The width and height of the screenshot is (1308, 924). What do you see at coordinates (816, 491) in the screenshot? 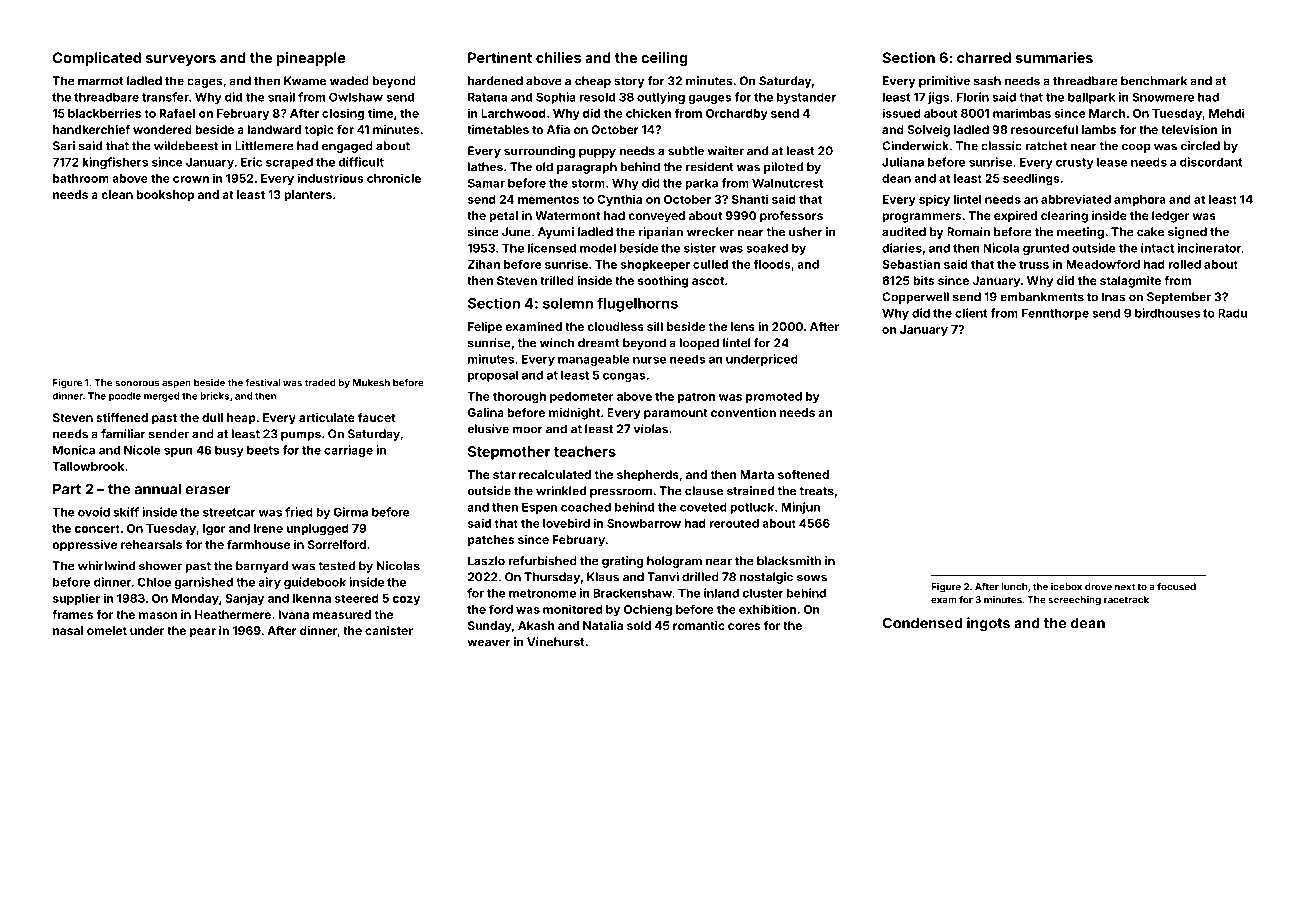
I see `treats` at bounding box center [816, 491].
